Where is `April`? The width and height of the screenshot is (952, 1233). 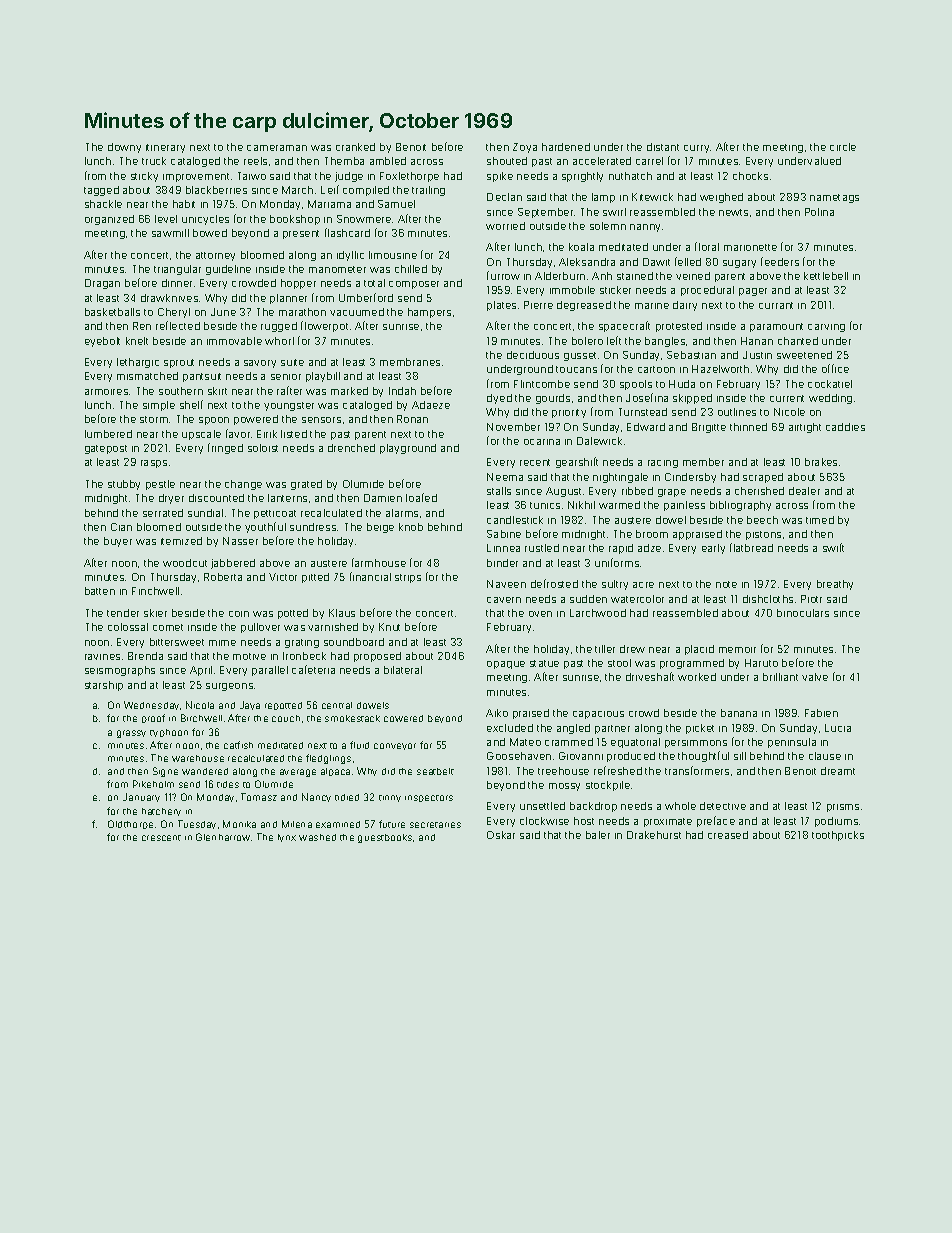 April is located at coordinates (201, 671).
